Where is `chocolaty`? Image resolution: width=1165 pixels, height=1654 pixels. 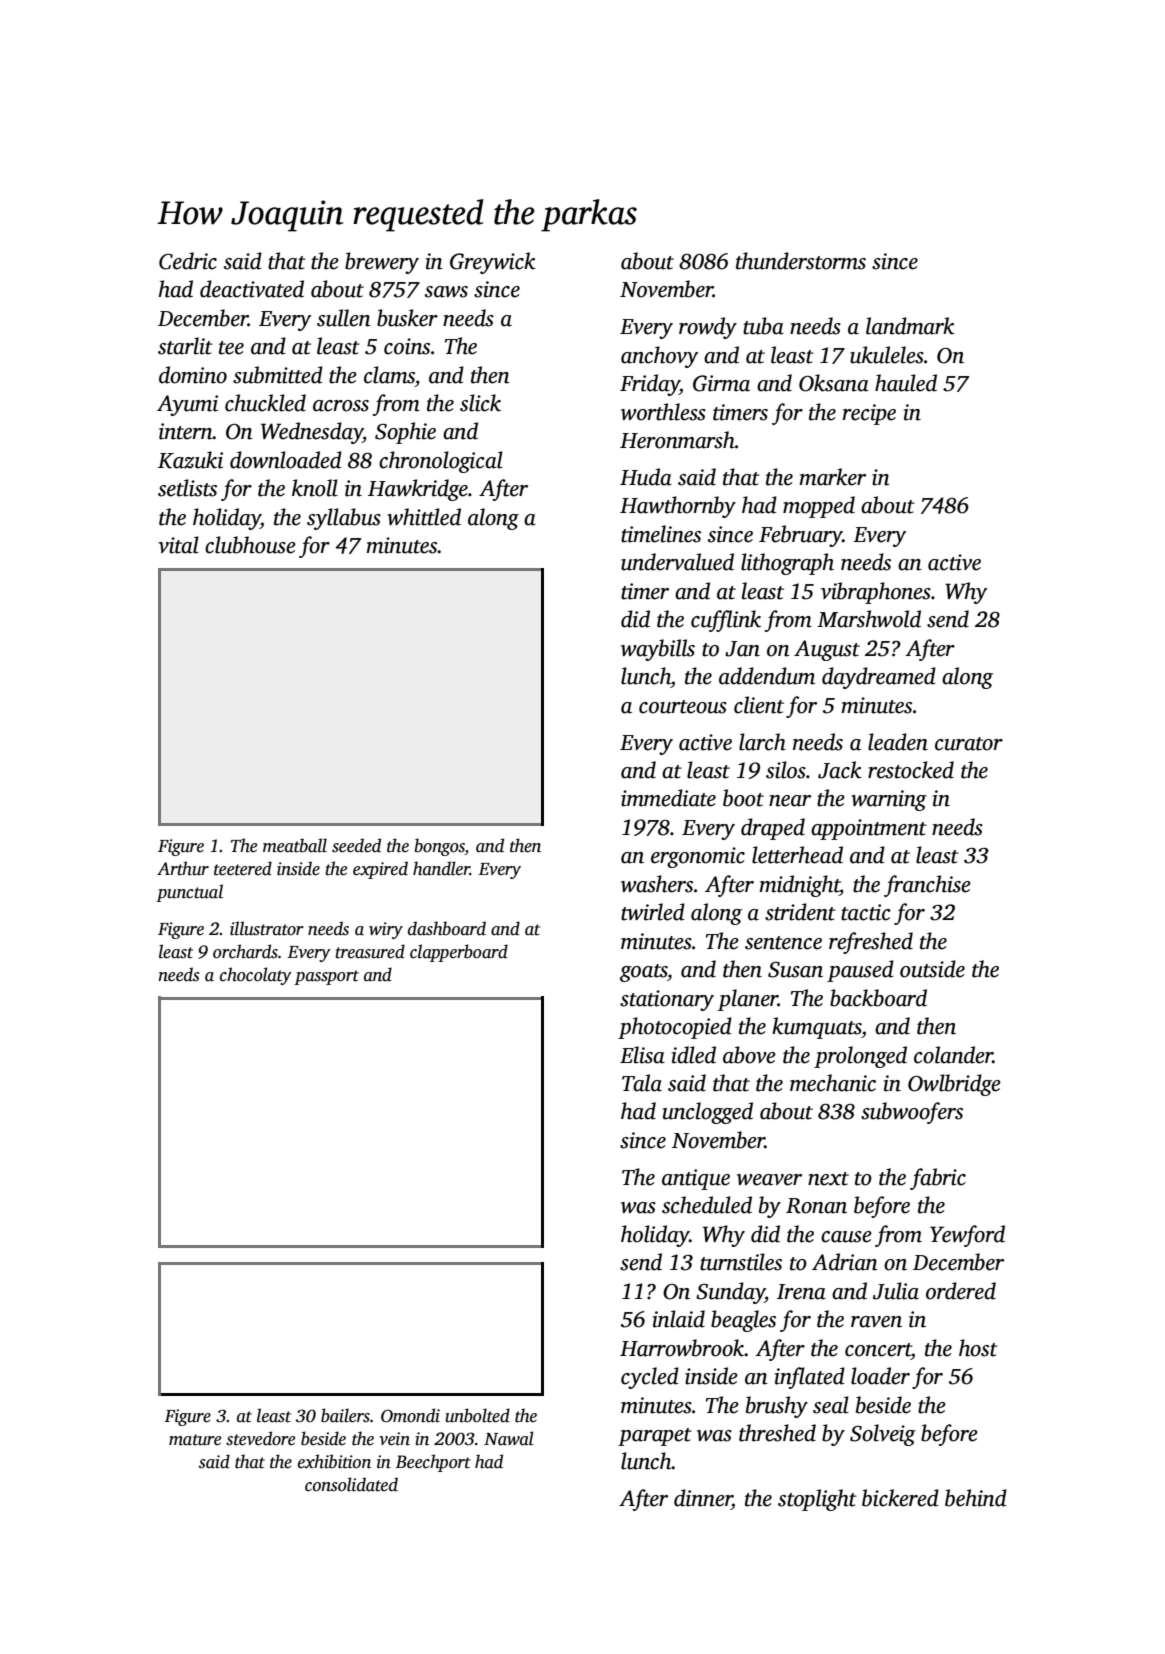 chocolaty is located at coordinates (256, 976).
